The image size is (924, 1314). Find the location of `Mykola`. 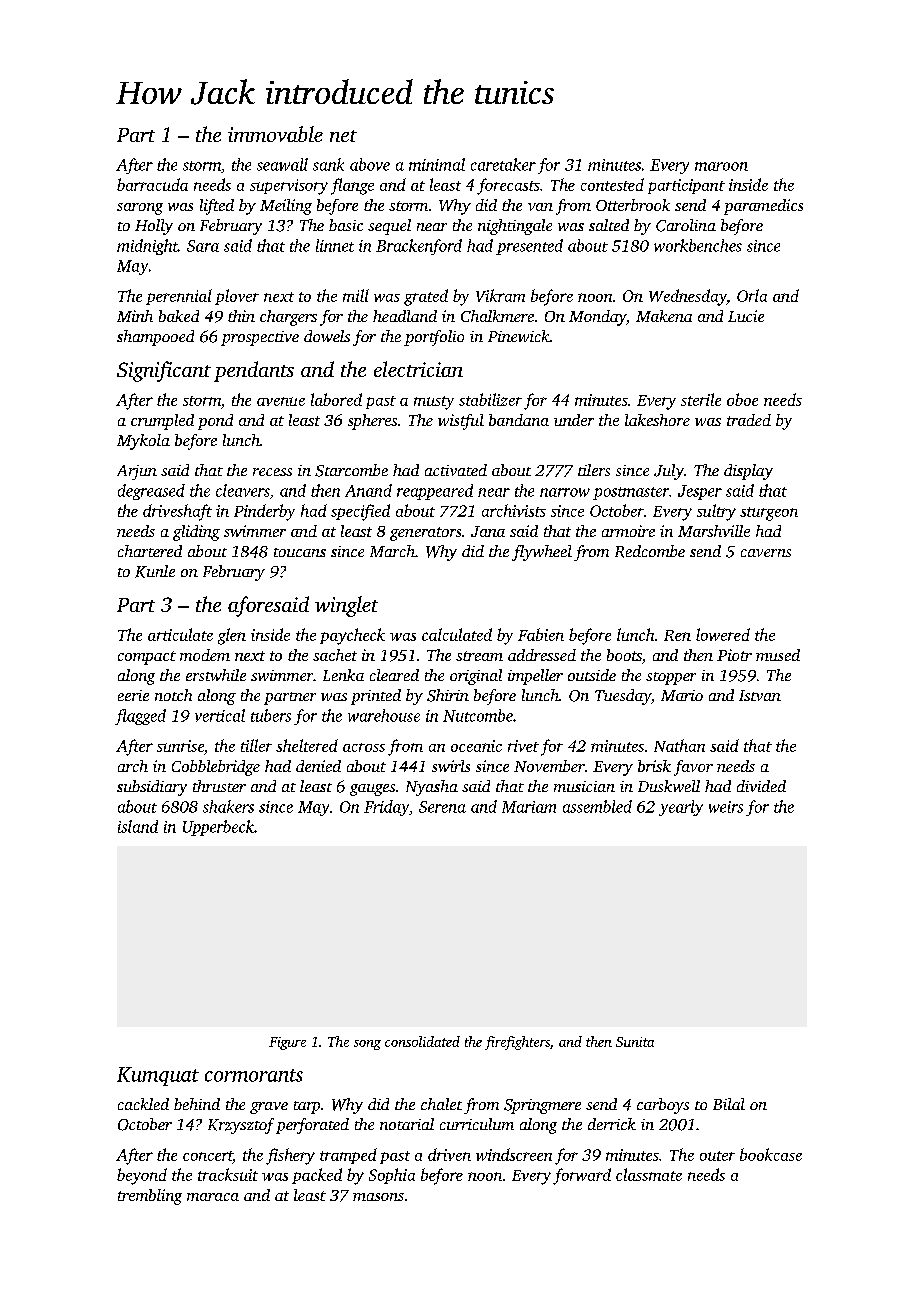

Mykola is located at coordinates (143, 442).
